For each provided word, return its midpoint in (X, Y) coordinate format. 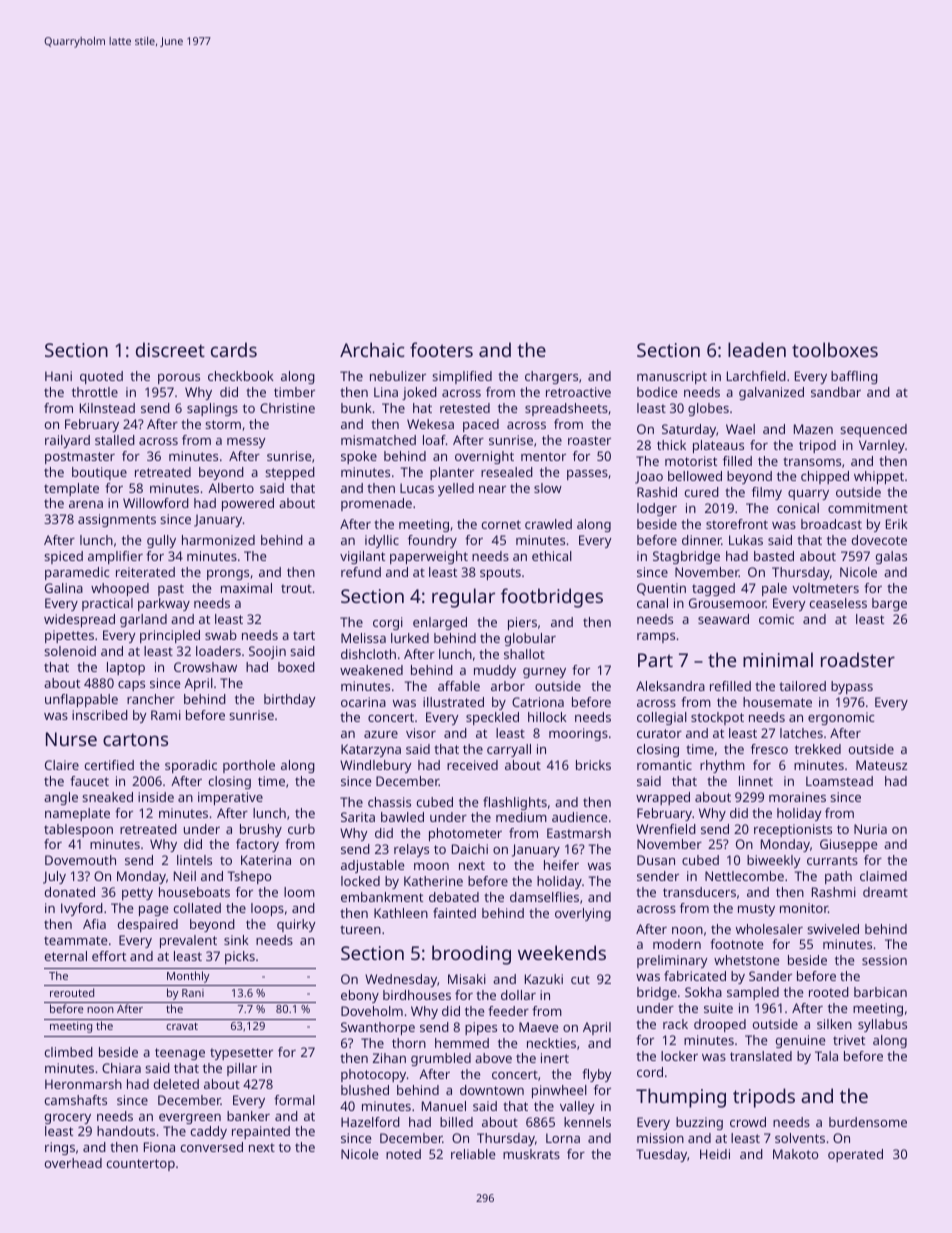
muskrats (531, 1154)
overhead (73, 1163)
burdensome (868, 1122)
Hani (58, 376)
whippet (879, 477)
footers (441, 349)
